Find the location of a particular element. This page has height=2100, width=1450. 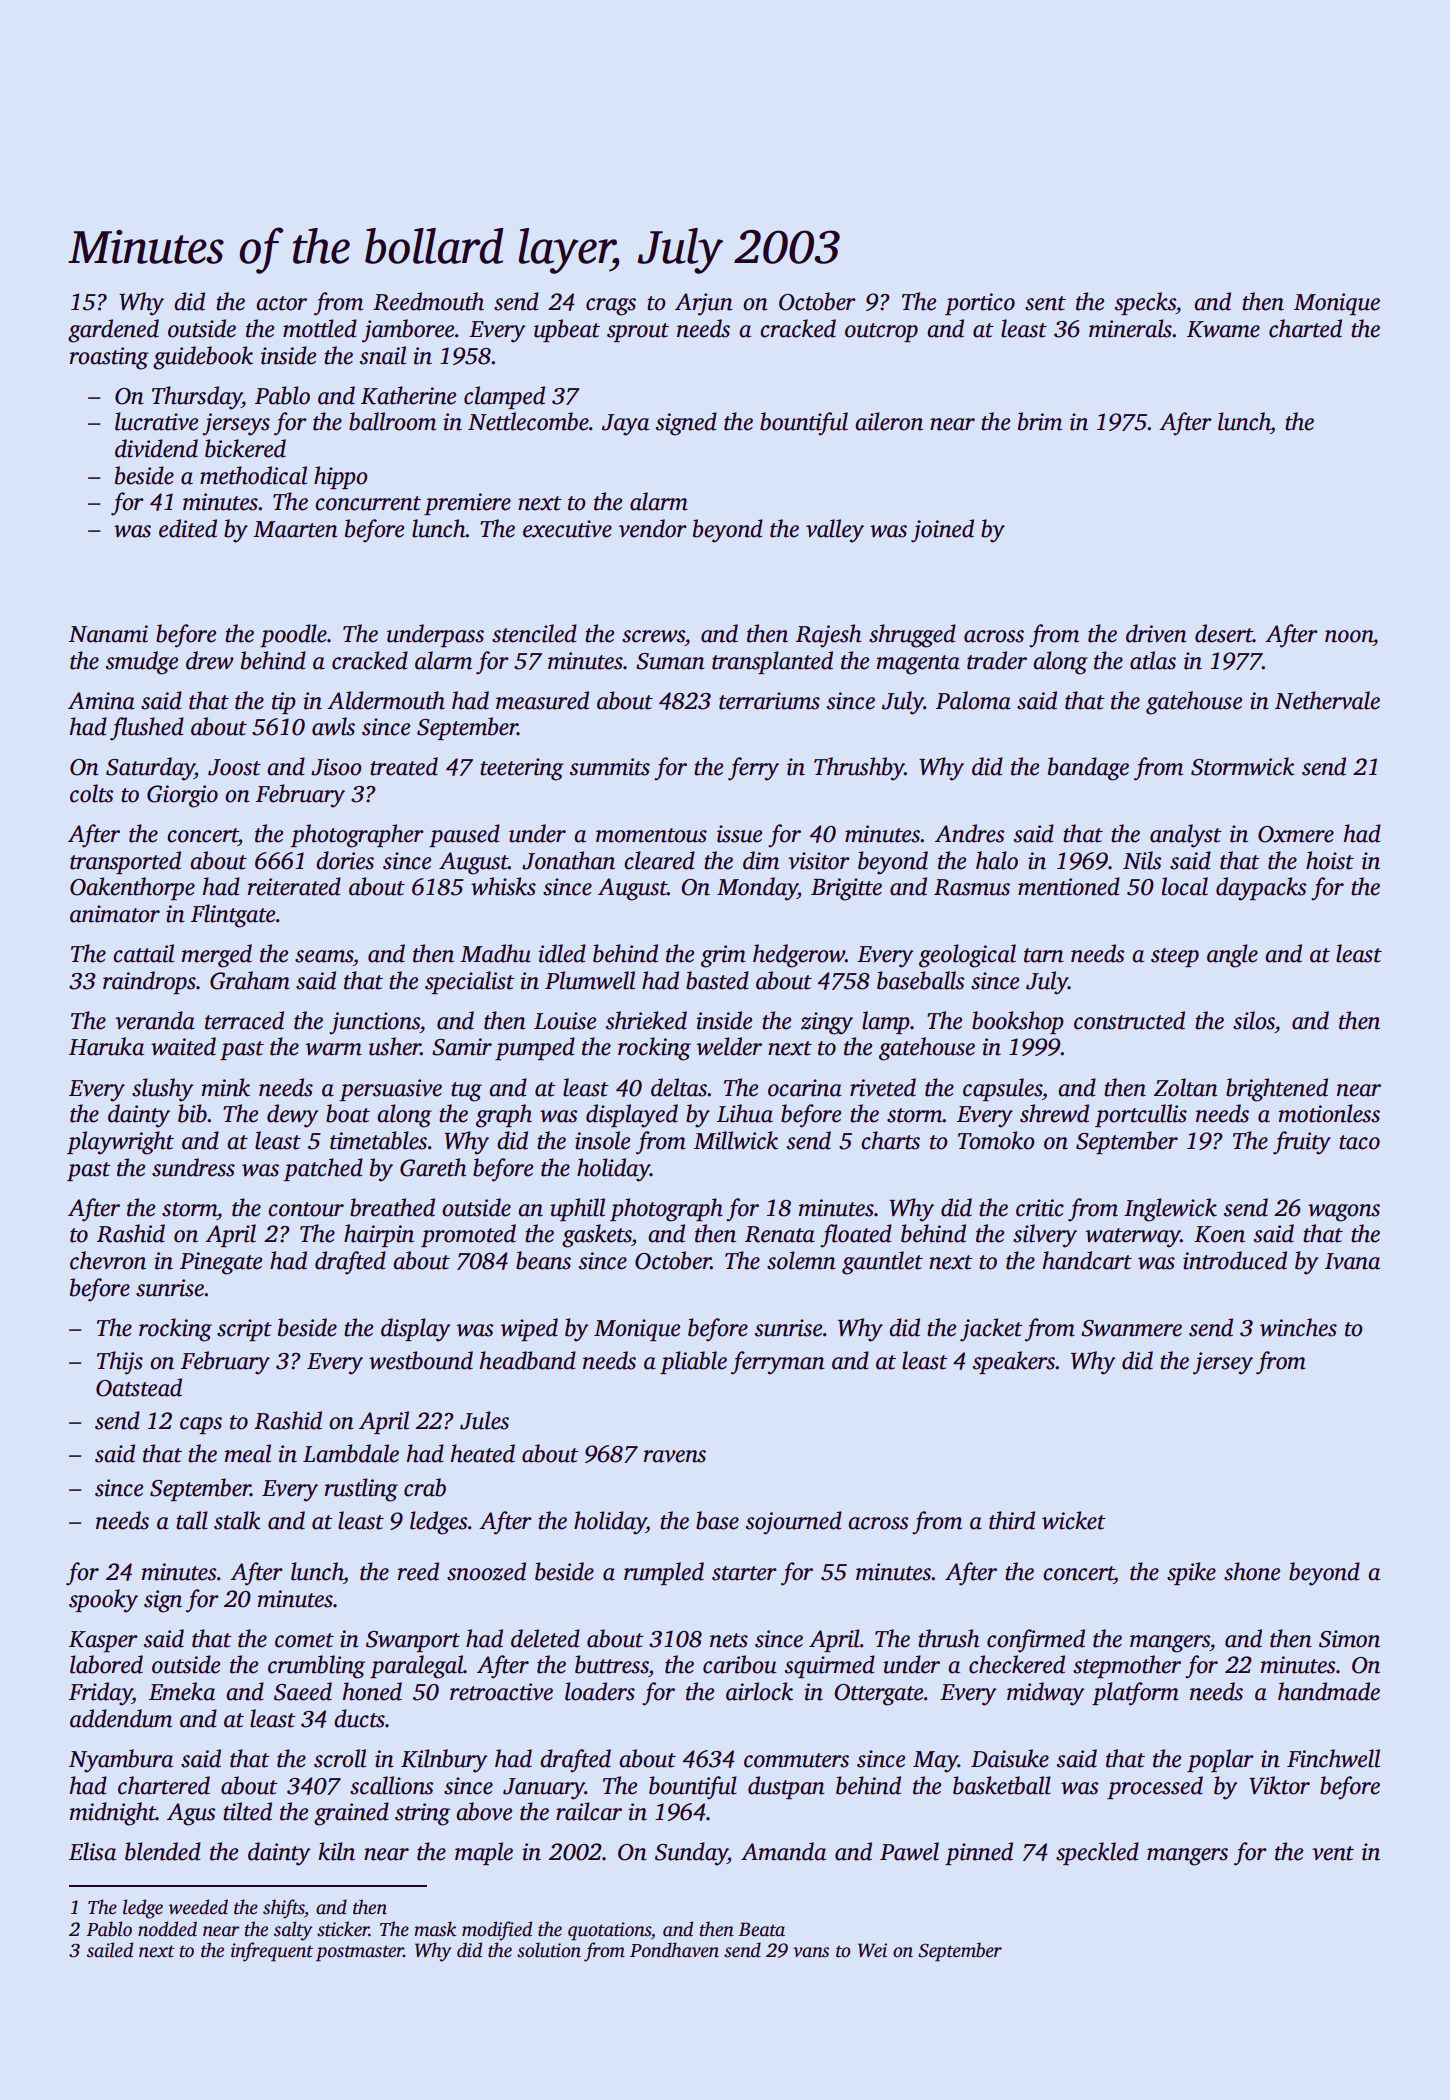

Oakenthorpe is located at coordinates (132, 888).
